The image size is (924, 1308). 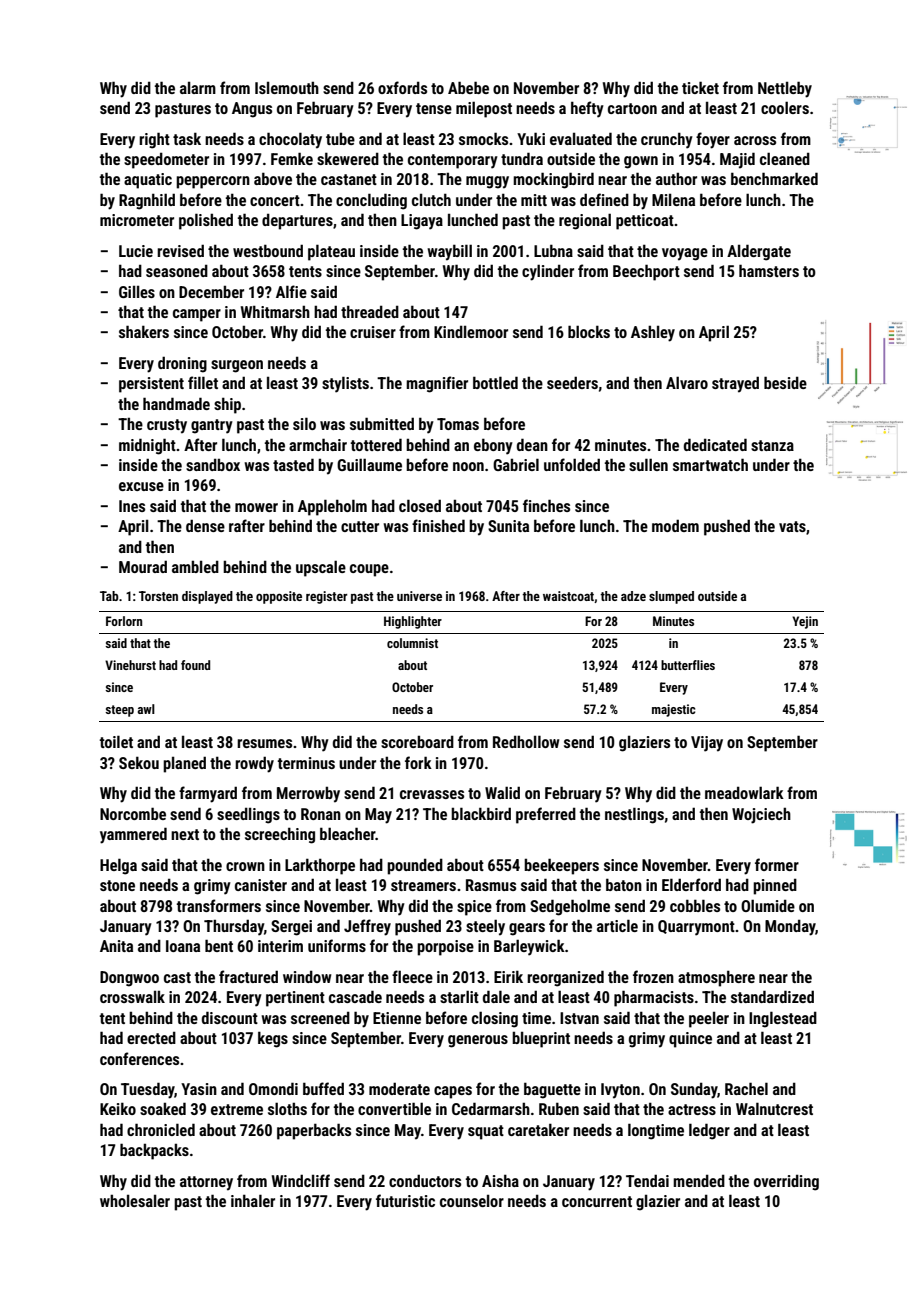 What do you see at coordinates (327, 597) in the screenshot?
I see `register` at bounding box center [327, 597].
